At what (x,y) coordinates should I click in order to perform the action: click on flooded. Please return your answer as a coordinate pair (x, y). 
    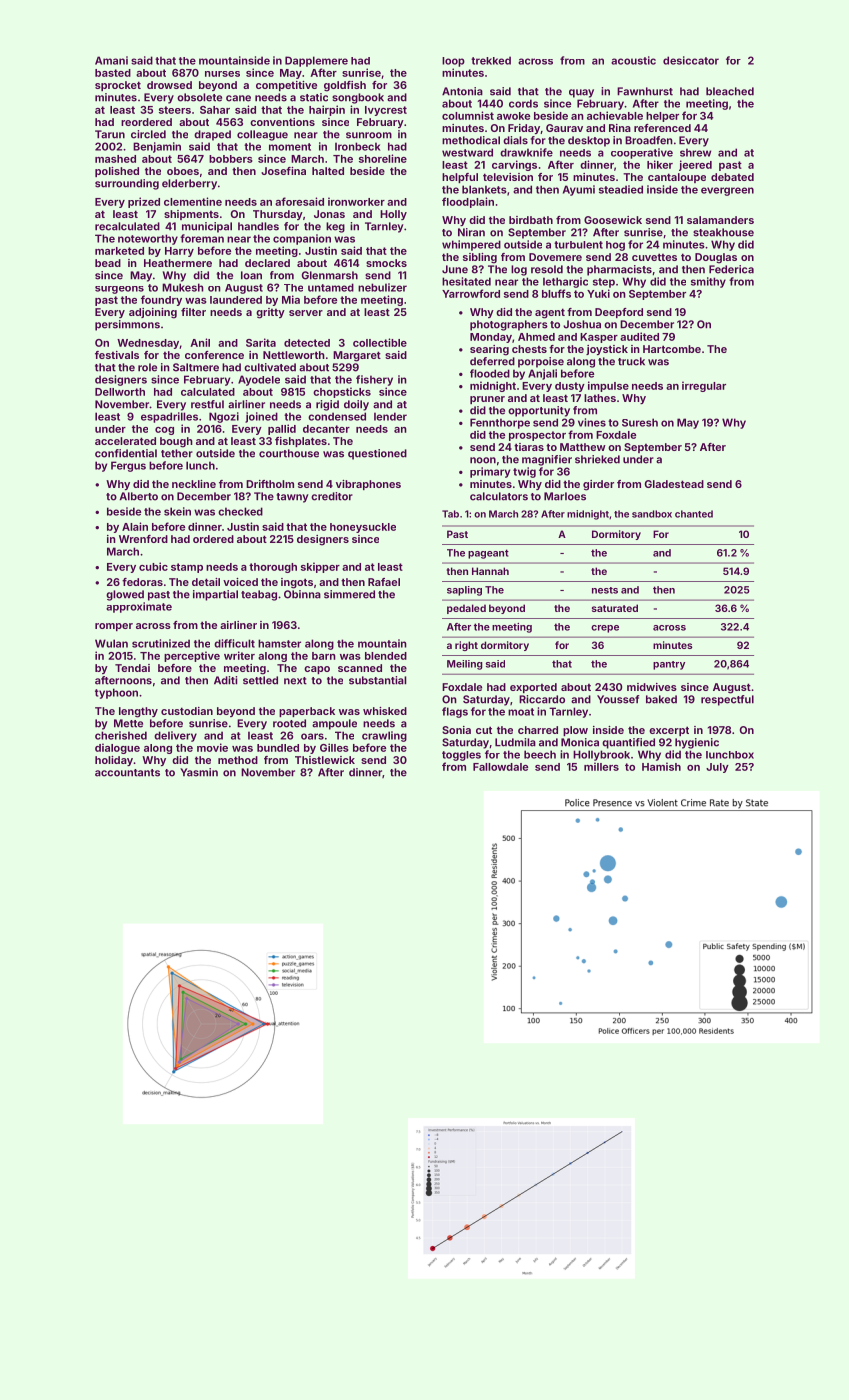
    Looking at the image, I should click on (490, 373).
